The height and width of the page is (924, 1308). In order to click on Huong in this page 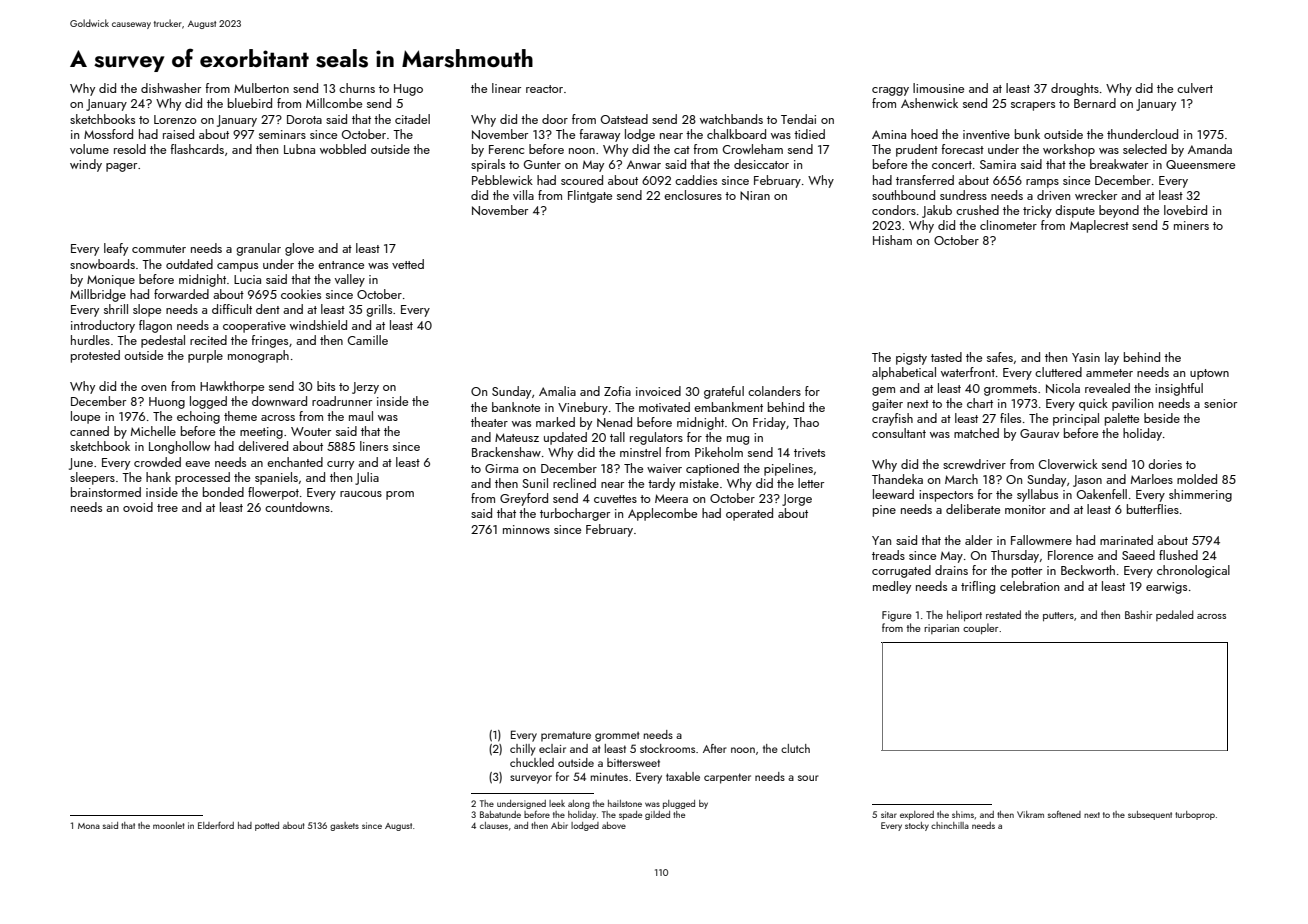, I will do `click(167, 403)`.
